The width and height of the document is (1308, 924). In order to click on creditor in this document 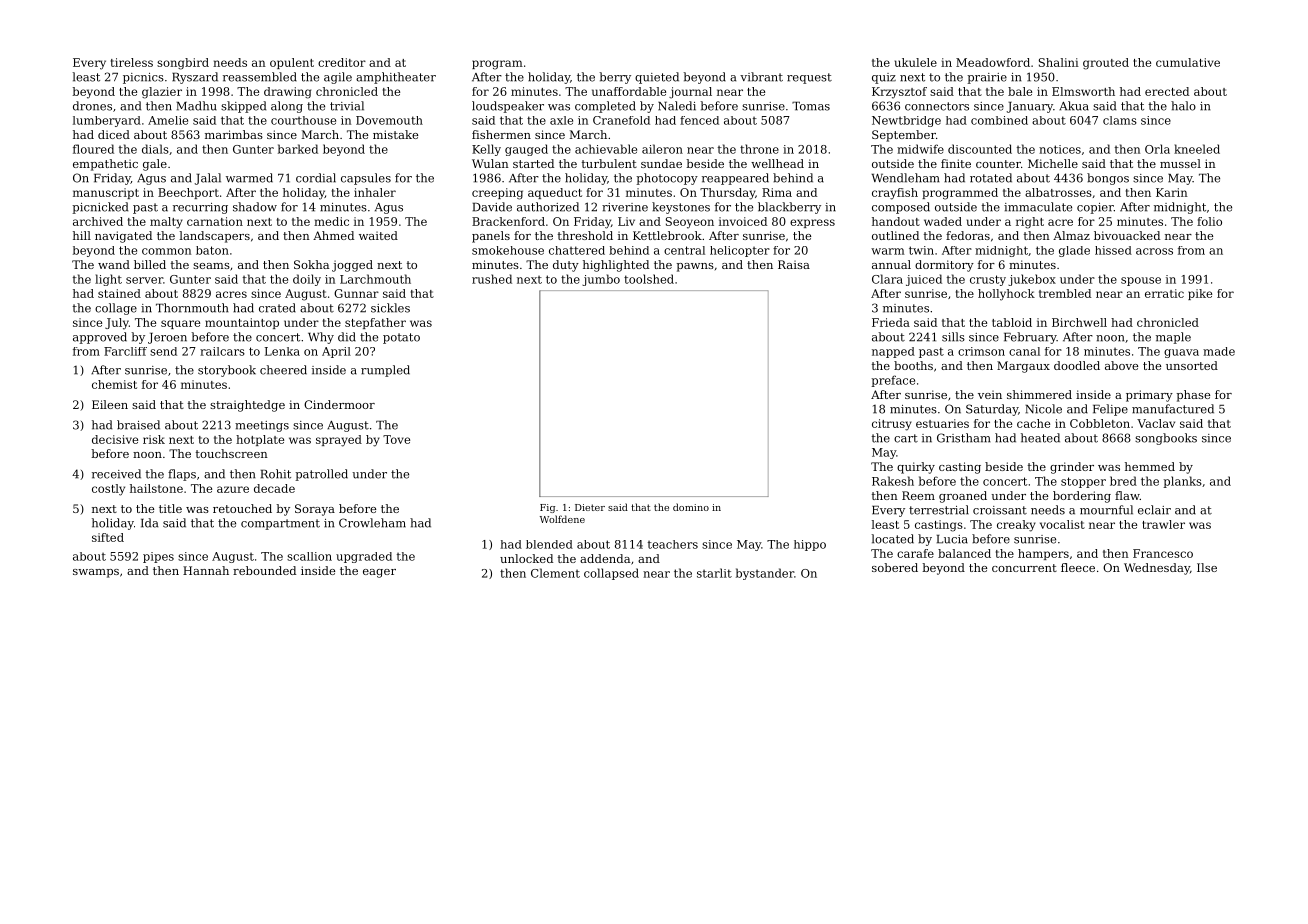, I will do `click(342, 62)`.
